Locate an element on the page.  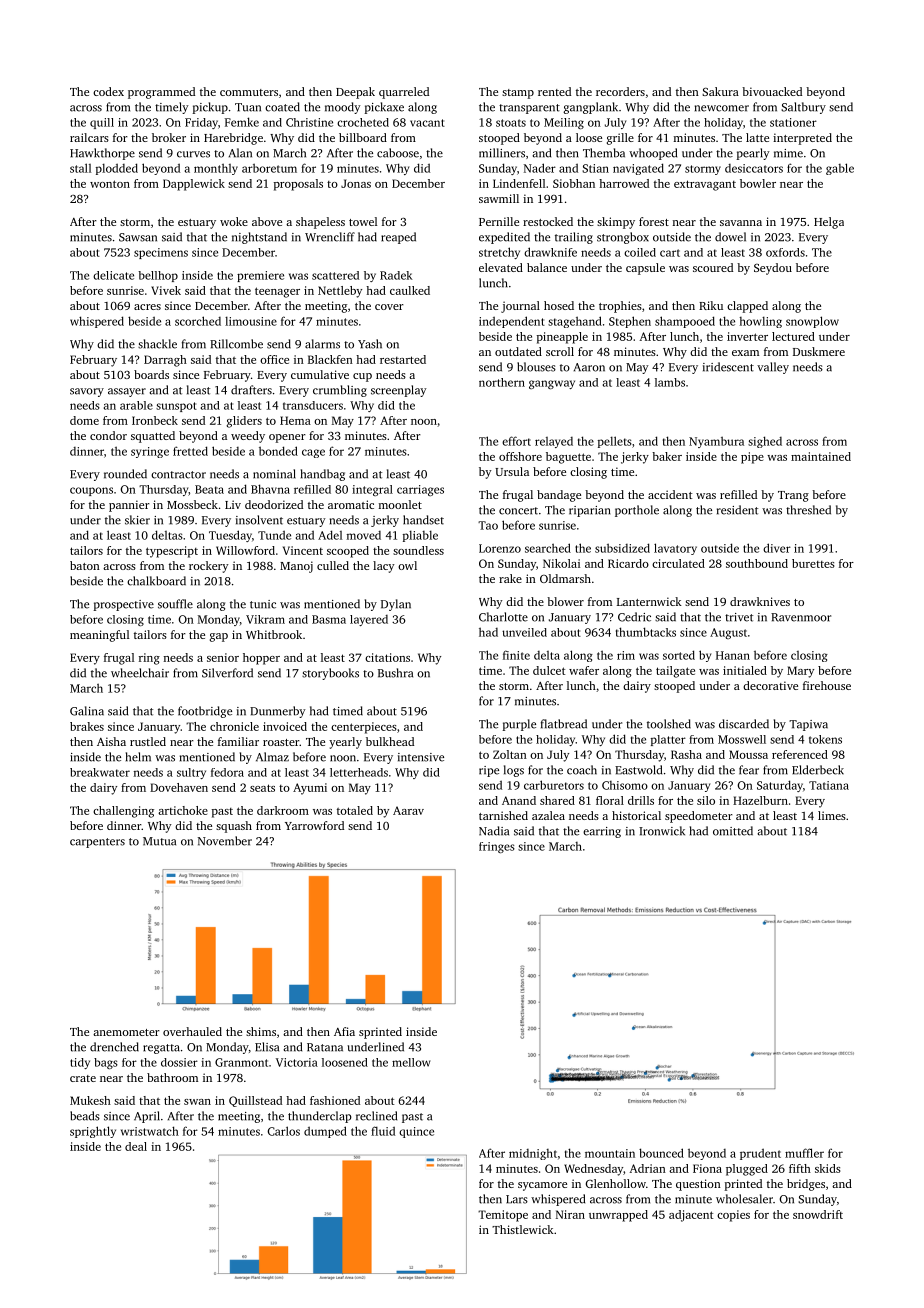
citations is located at coordinates (387, 657).
